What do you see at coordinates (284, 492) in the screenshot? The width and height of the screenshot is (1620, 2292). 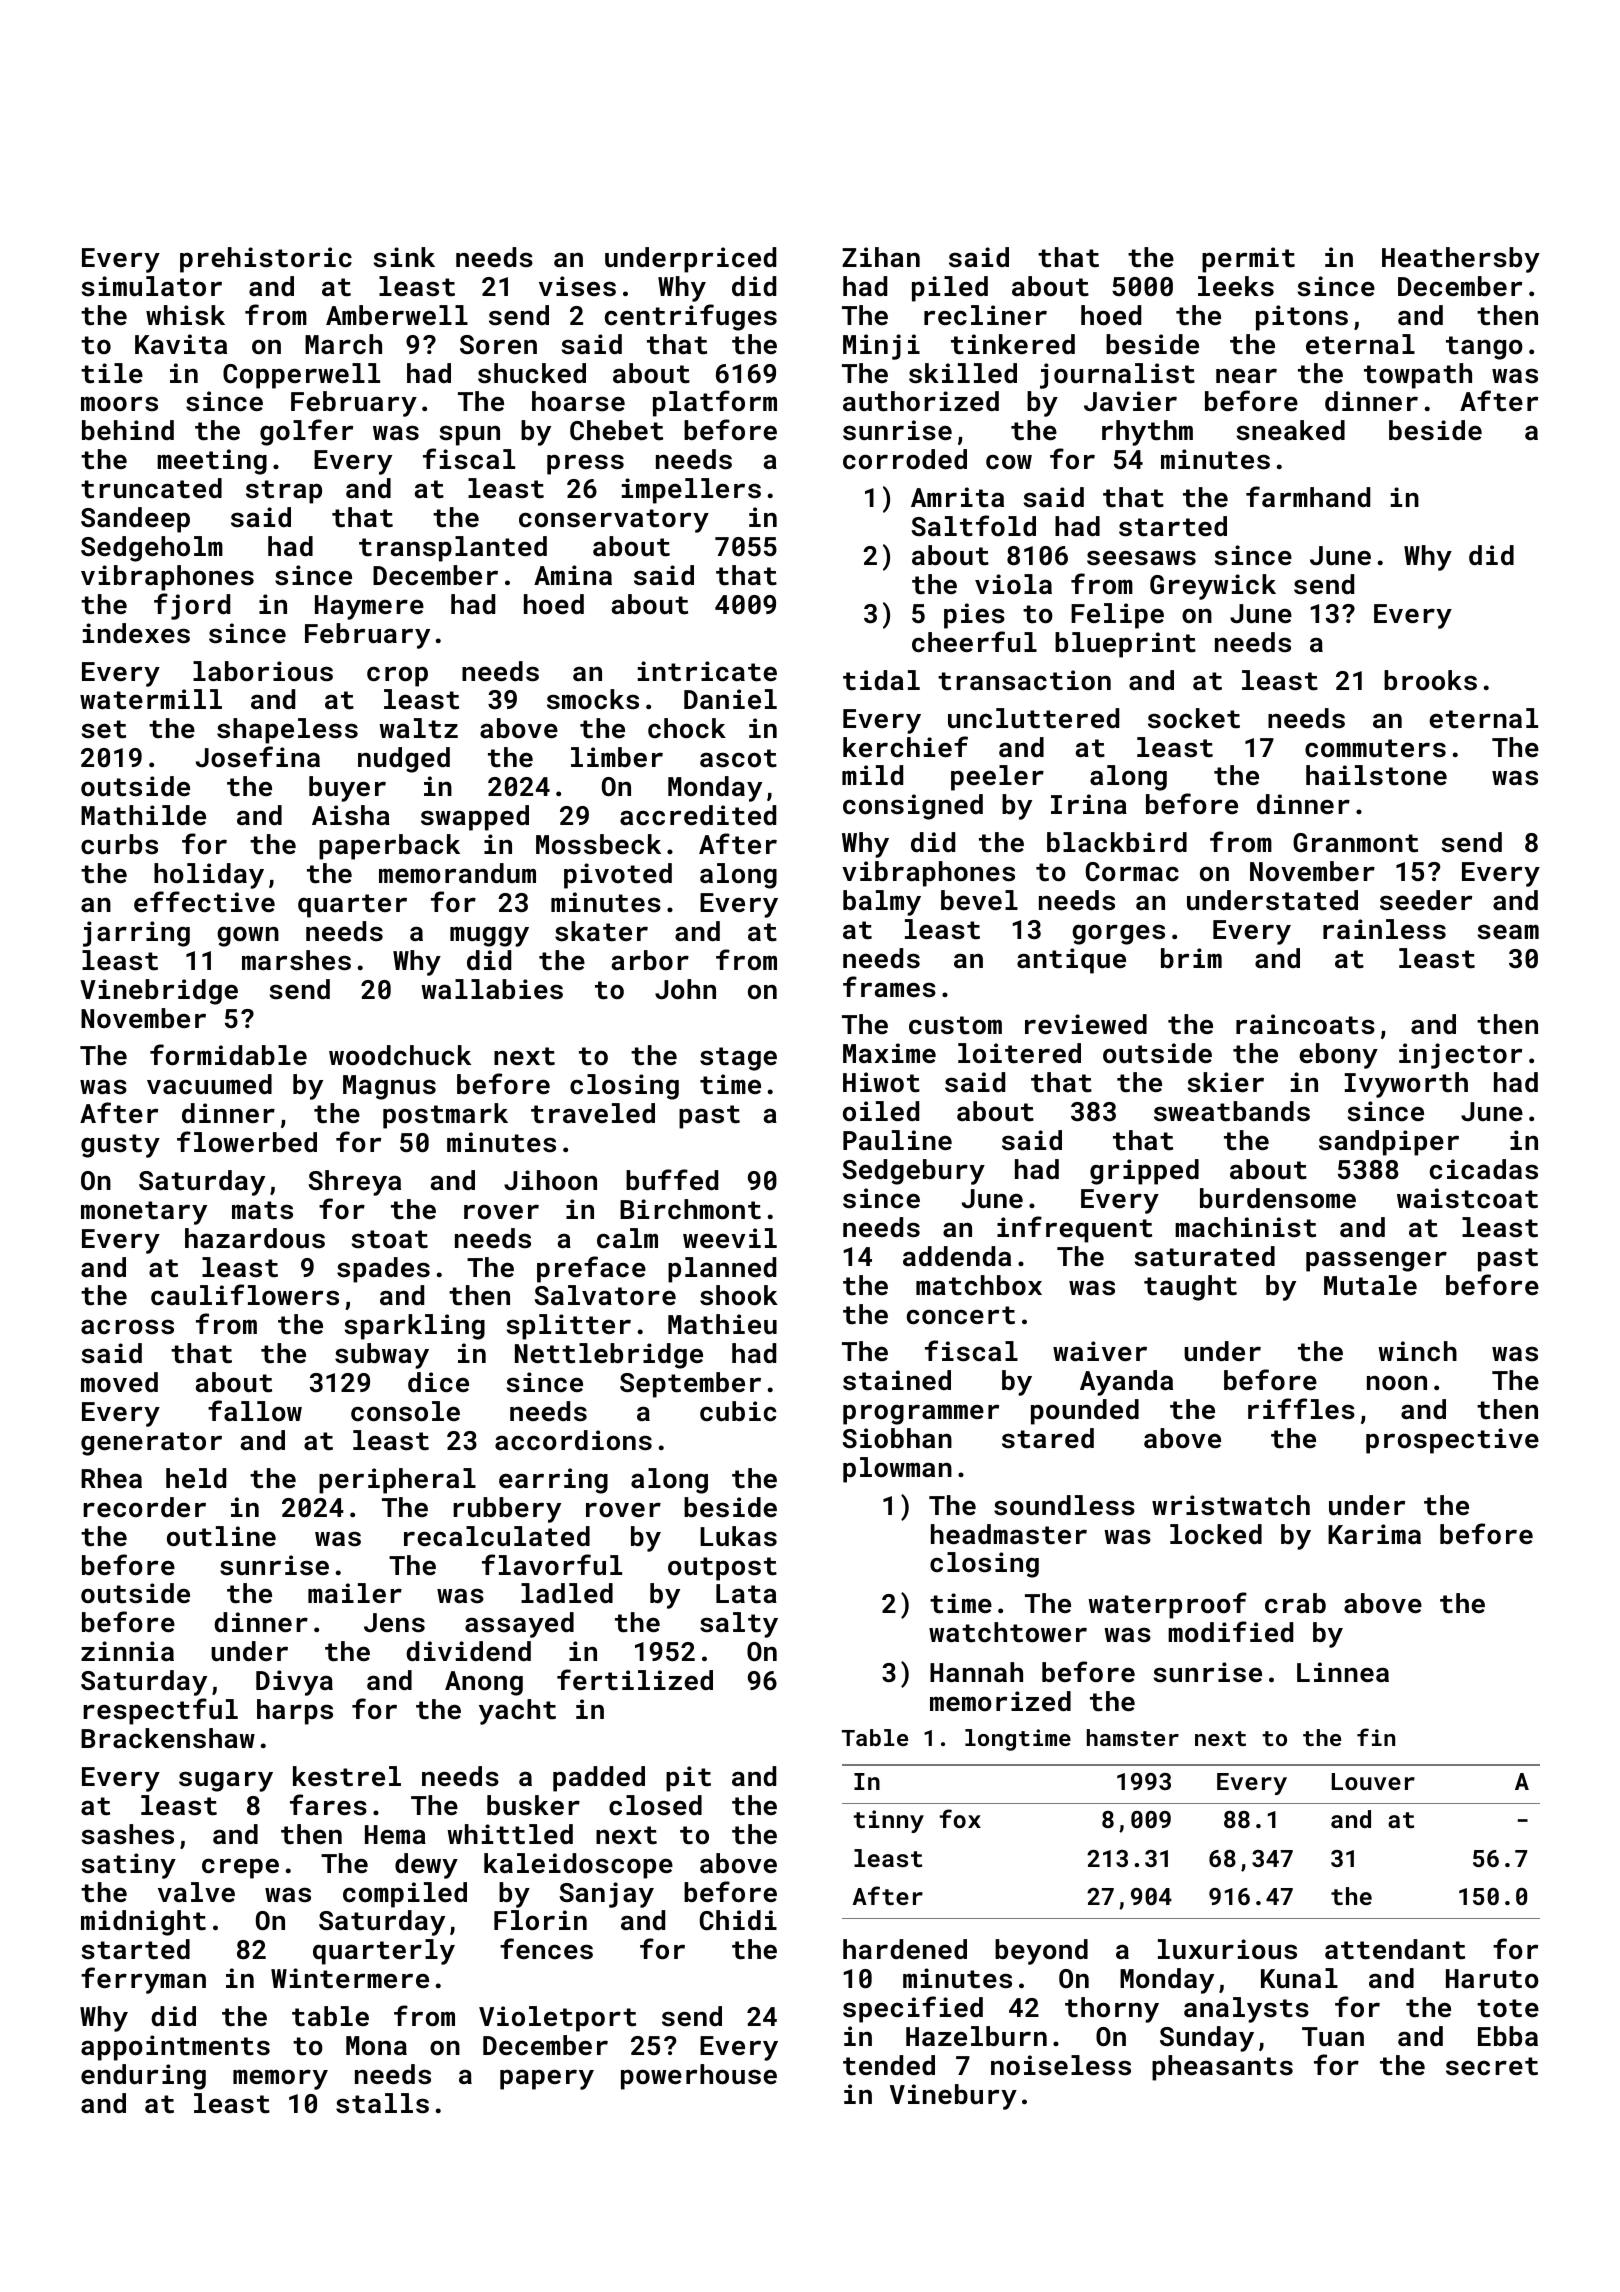 I see `strap` at bounding box center [284, 492].
